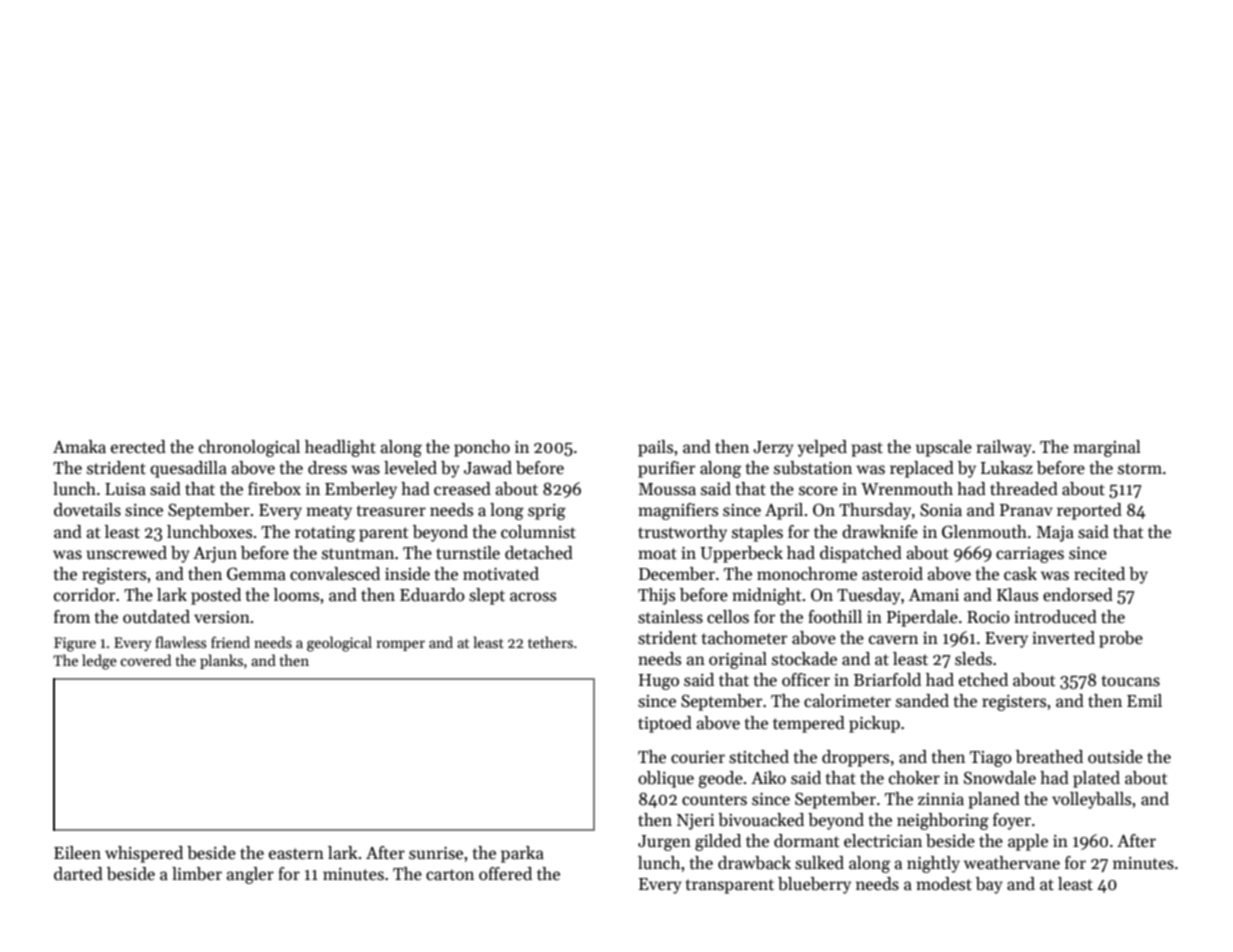 The image size is (1233, 952). Describe the element at coordinates (665, 724) in the image. I see `tiptoed` at that location.
